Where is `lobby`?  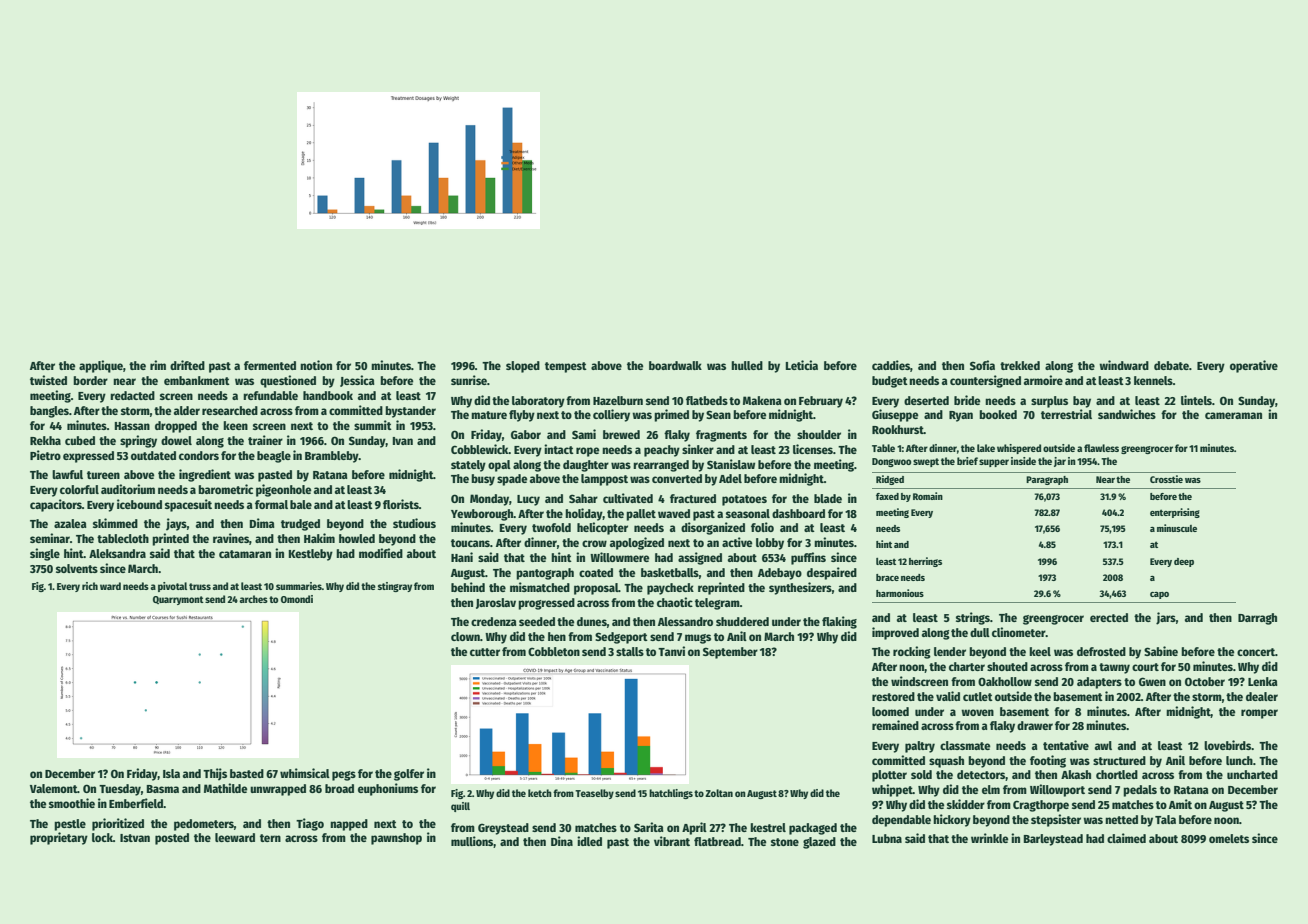 lobby is located at coordinates (770, 544).
